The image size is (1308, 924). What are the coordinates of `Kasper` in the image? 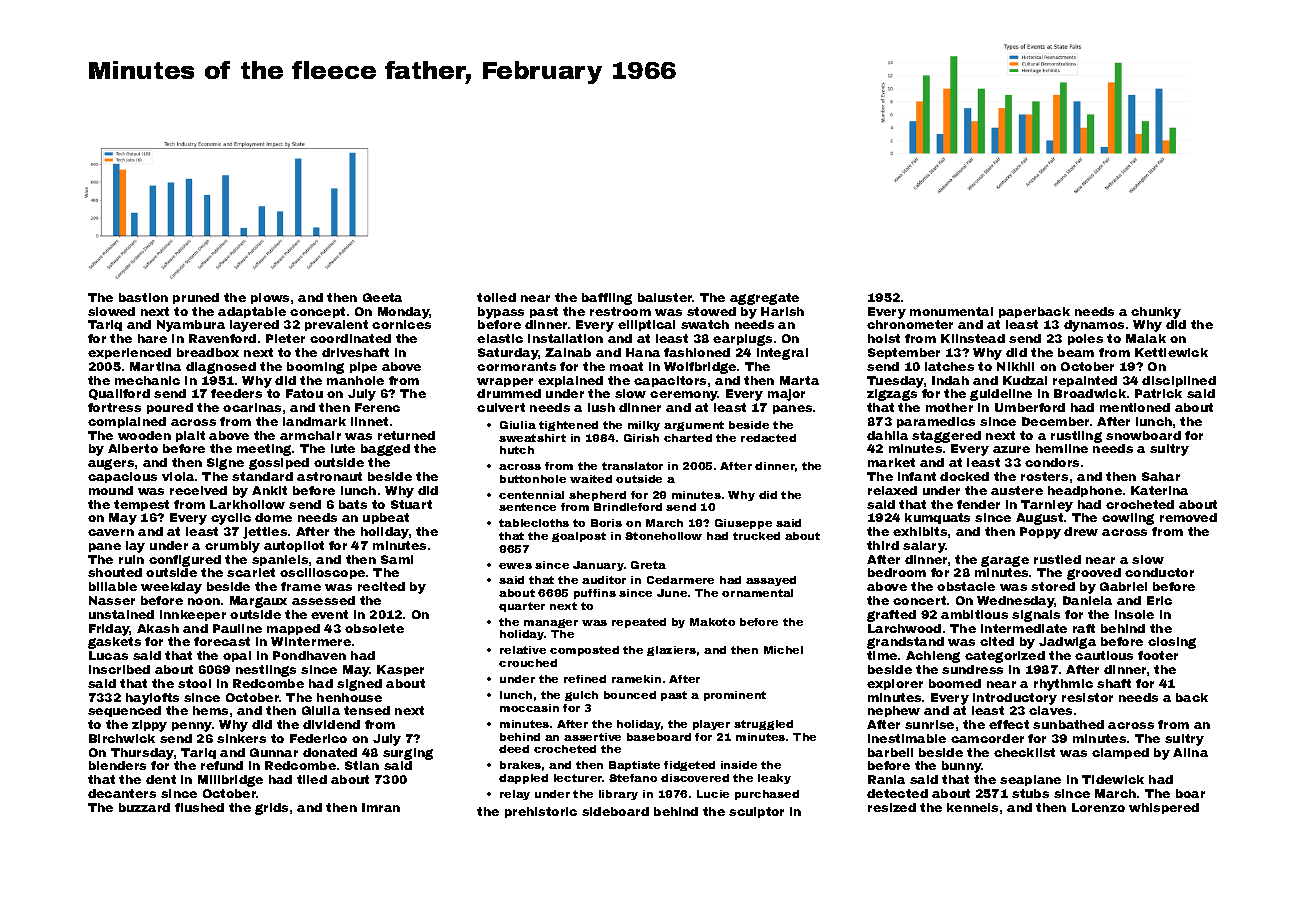 It's located at (400, 670).
